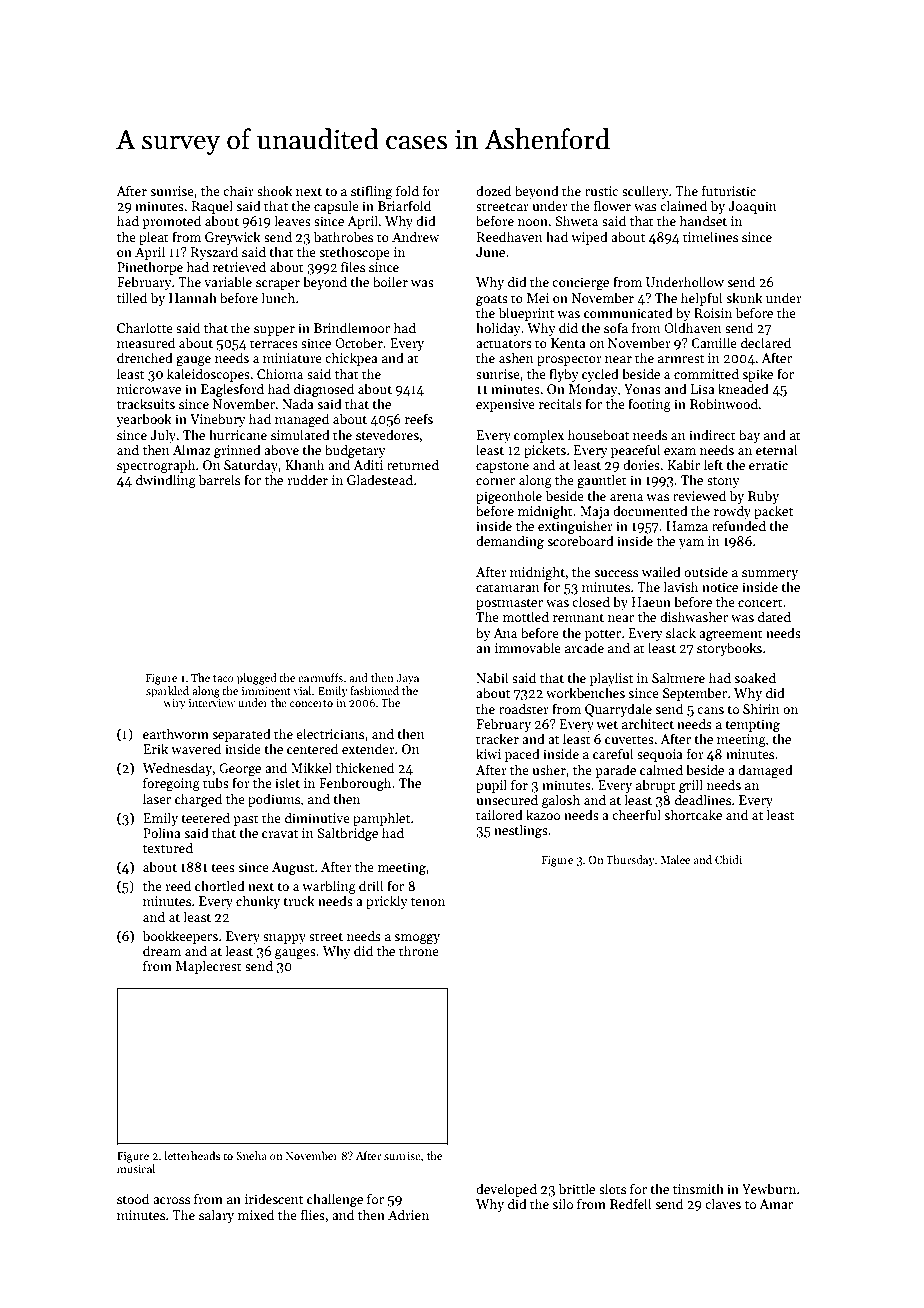  I want to click on shook, so click(275, 190).
